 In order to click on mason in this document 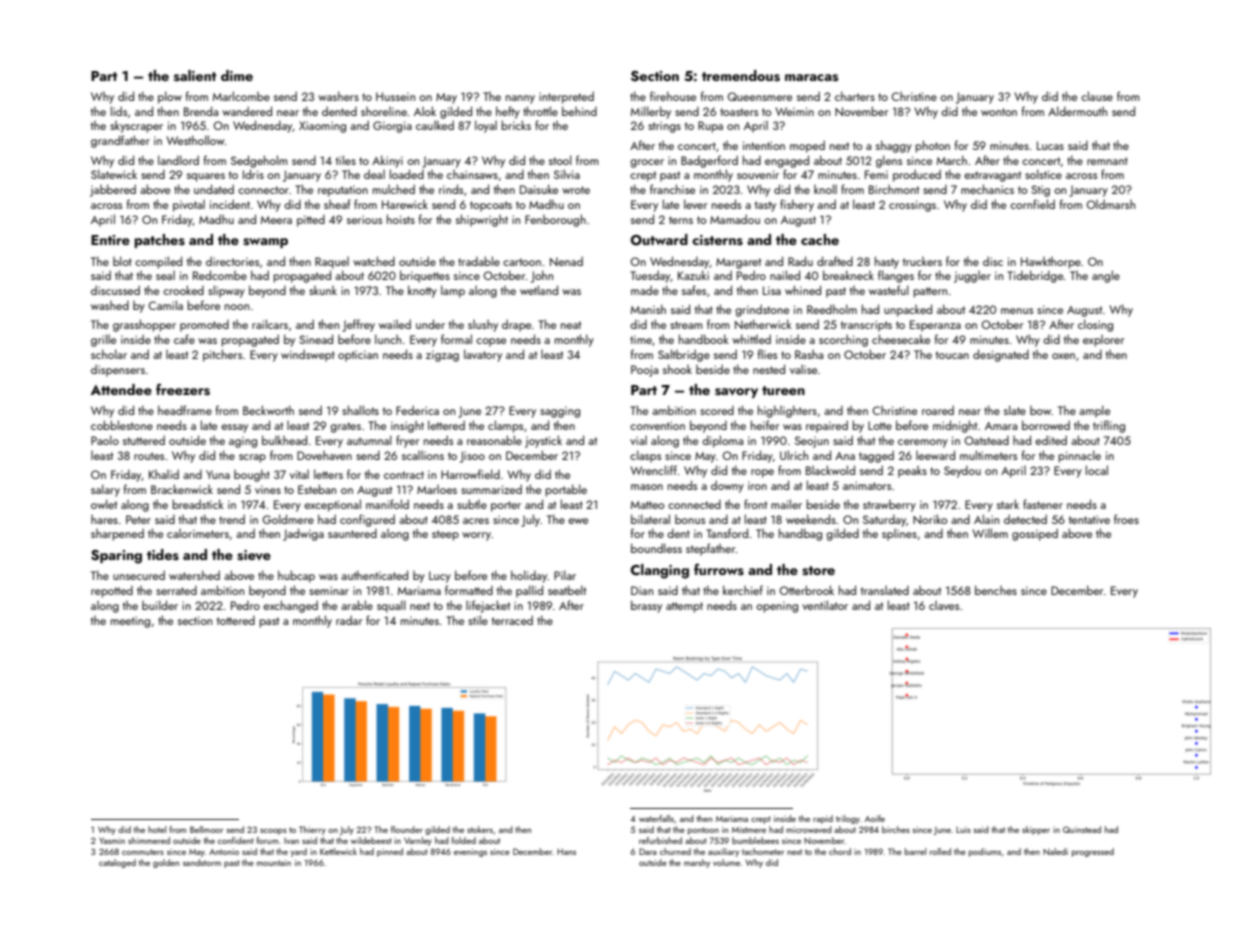, I will do `click(647, 487)`.
